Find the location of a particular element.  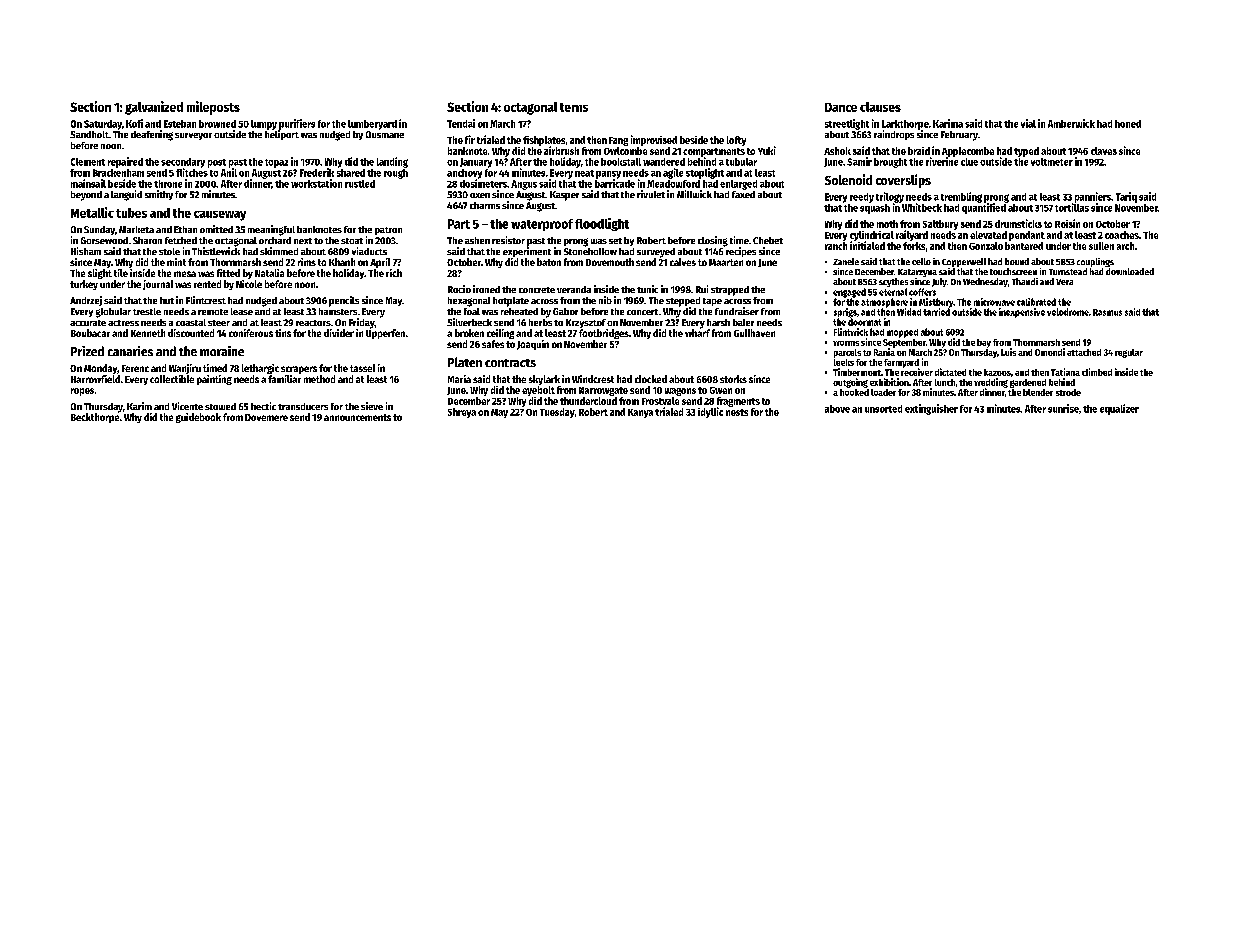

Chebet is located at coordinates (768, 240).
